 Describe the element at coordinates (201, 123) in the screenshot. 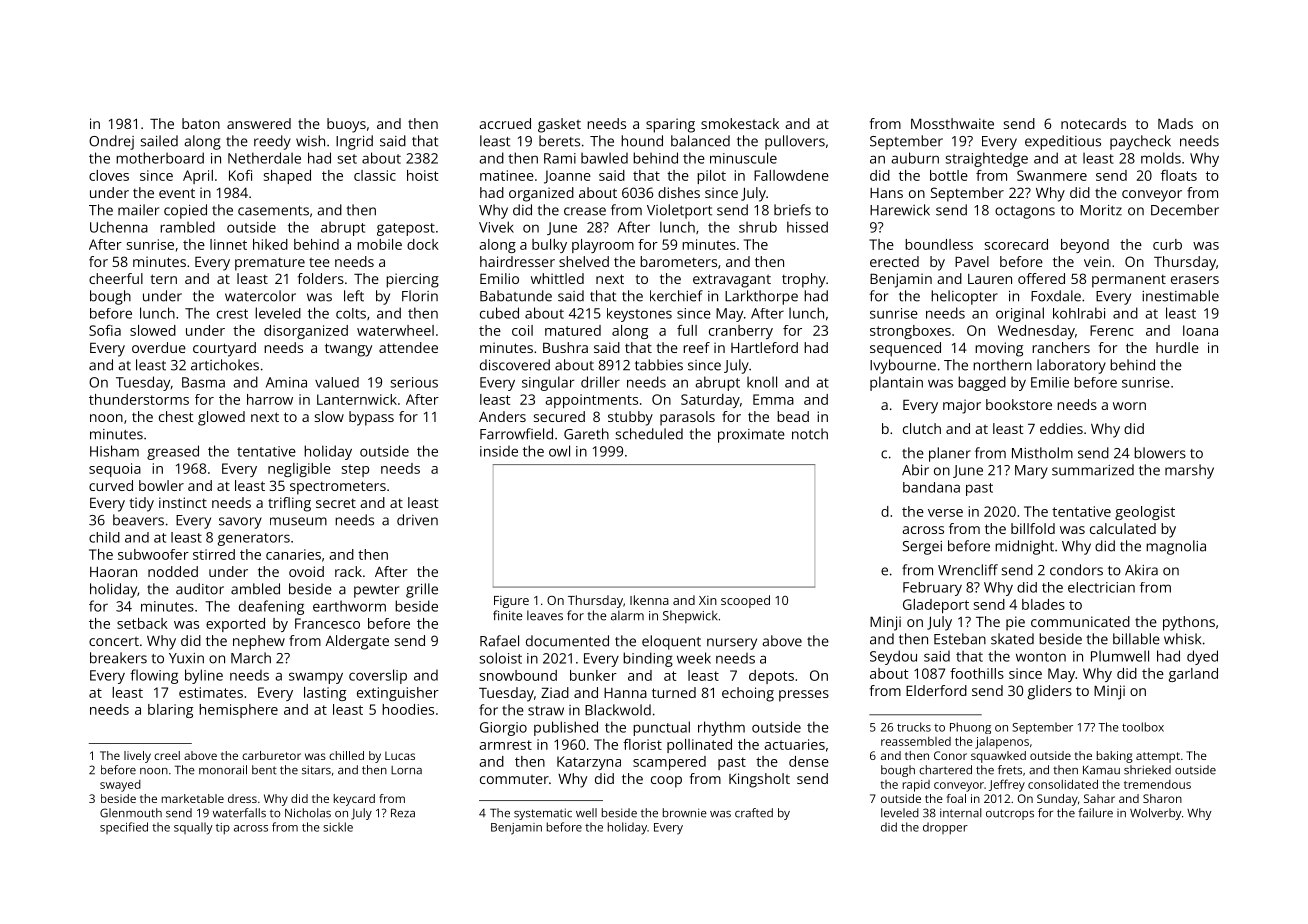

I see `baton` at that location.
